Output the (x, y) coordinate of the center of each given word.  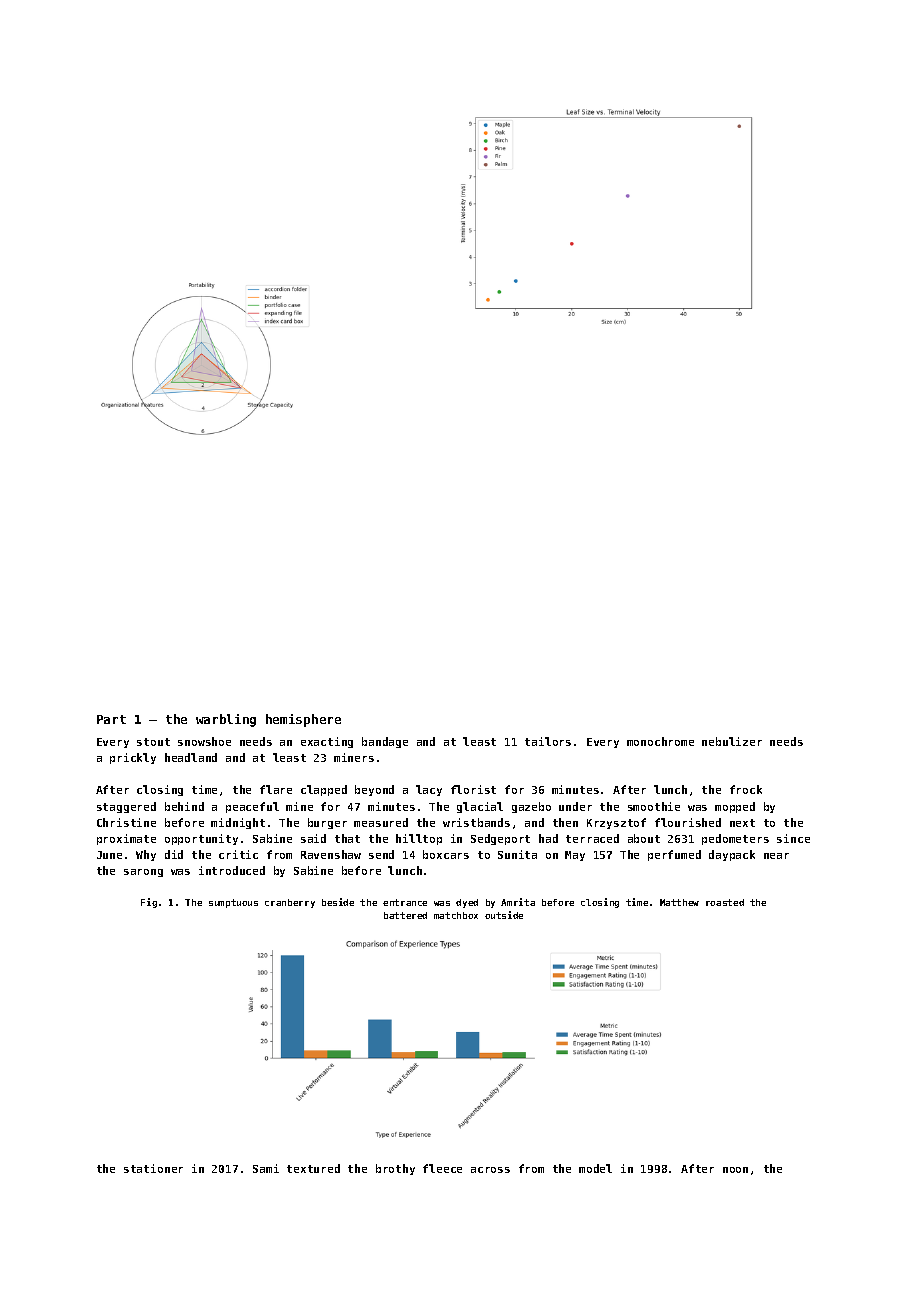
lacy (429, 790)
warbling (226, 720)
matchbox (456, 915)
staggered (126, 807)
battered (405, 915)
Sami (266, 1168)
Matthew (679, 902)
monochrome (660, 741)
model (595, 1168)
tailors (548, 741)
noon (735, 1170)
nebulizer (732, 741)
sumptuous (233, 903)
